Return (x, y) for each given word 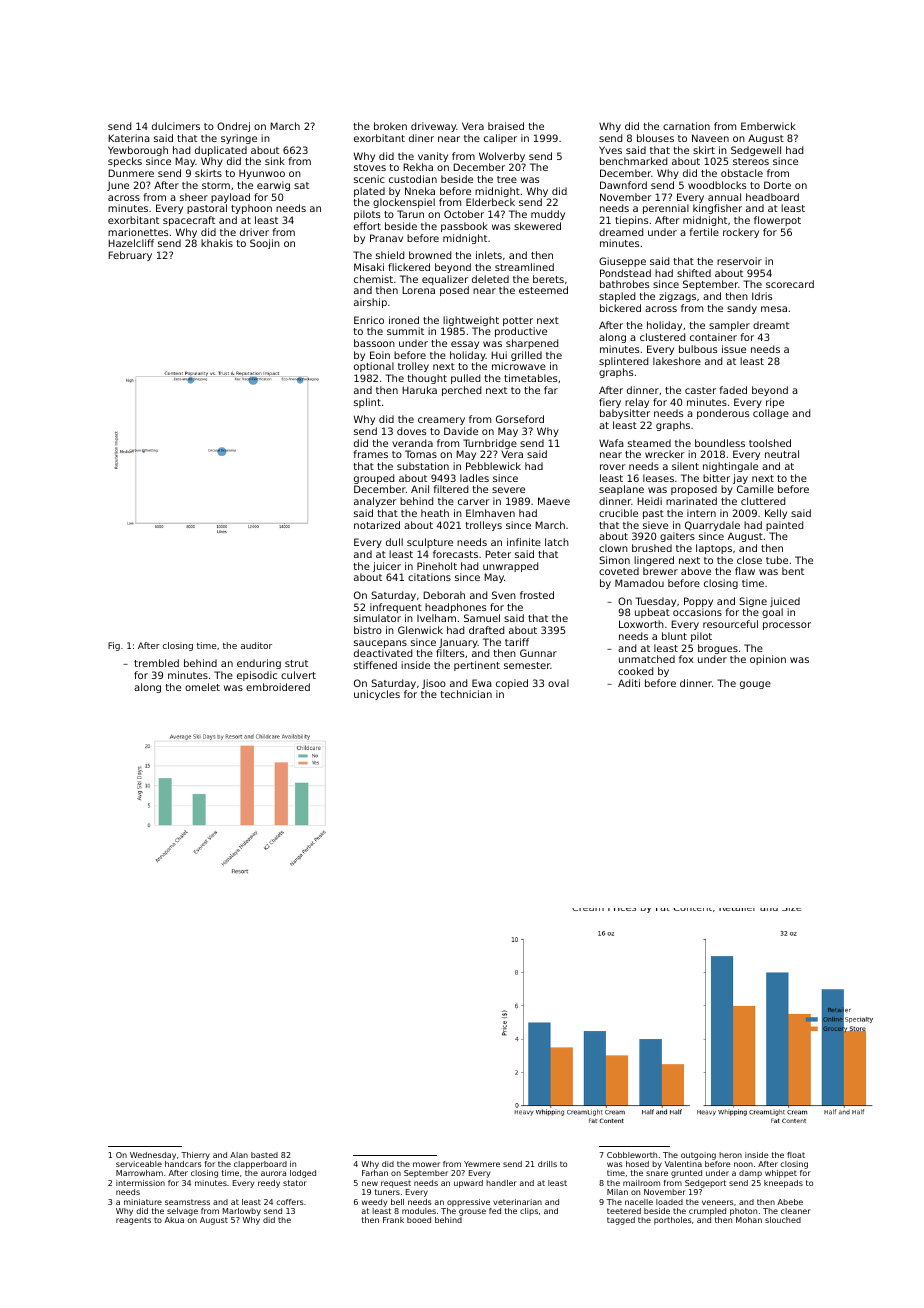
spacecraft (189, 221)
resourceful (730, 624)
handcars (183, 1164)
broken (390, 126)
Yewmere (482, 1164)
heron (730, 1155)
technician (466, 694)
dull (394, 542)
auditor (256, 645)
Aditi (629, 683)
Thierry (195, 1156)
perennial (666, 209)
